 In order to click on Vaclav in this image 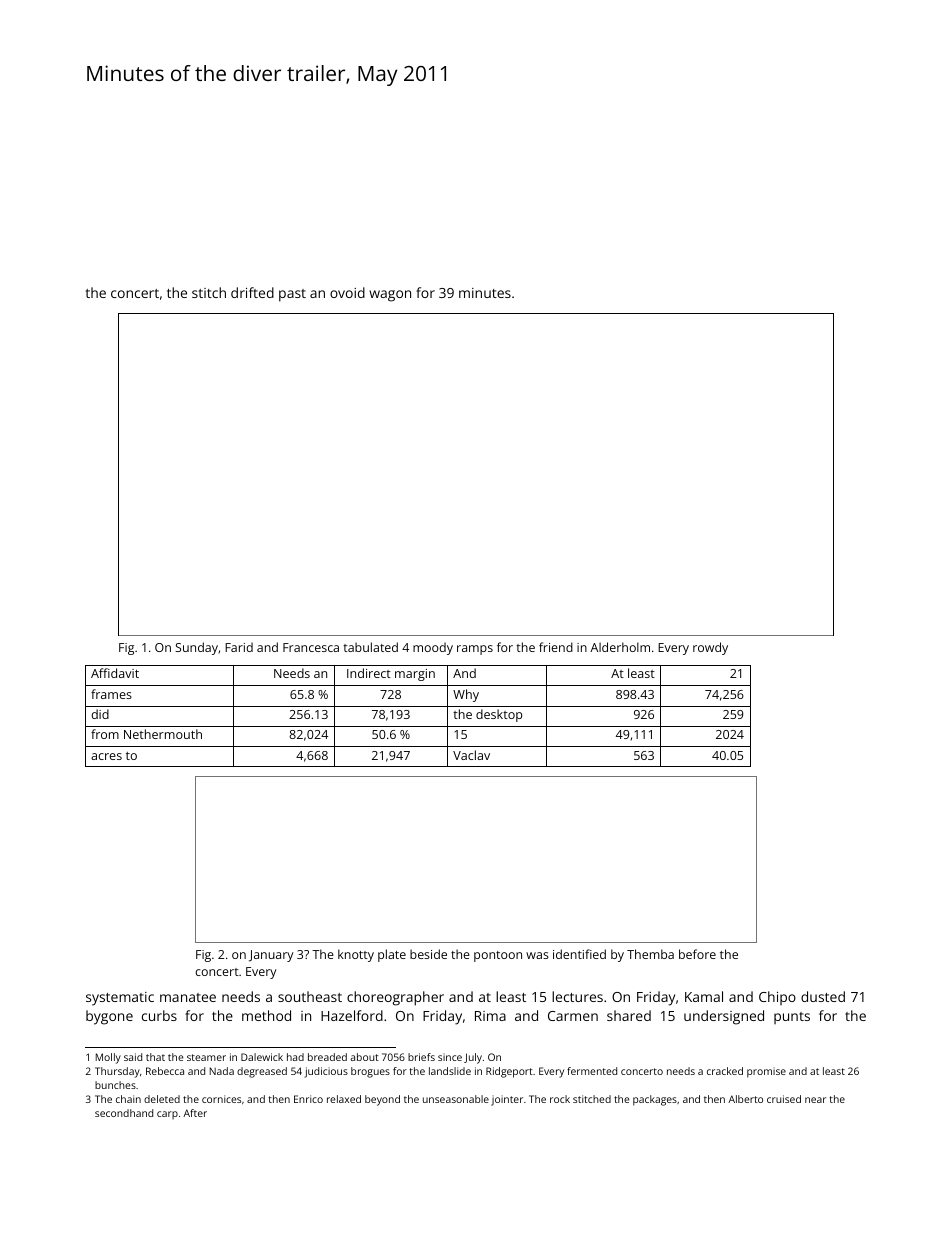, I will do `click(471, 755)`.
